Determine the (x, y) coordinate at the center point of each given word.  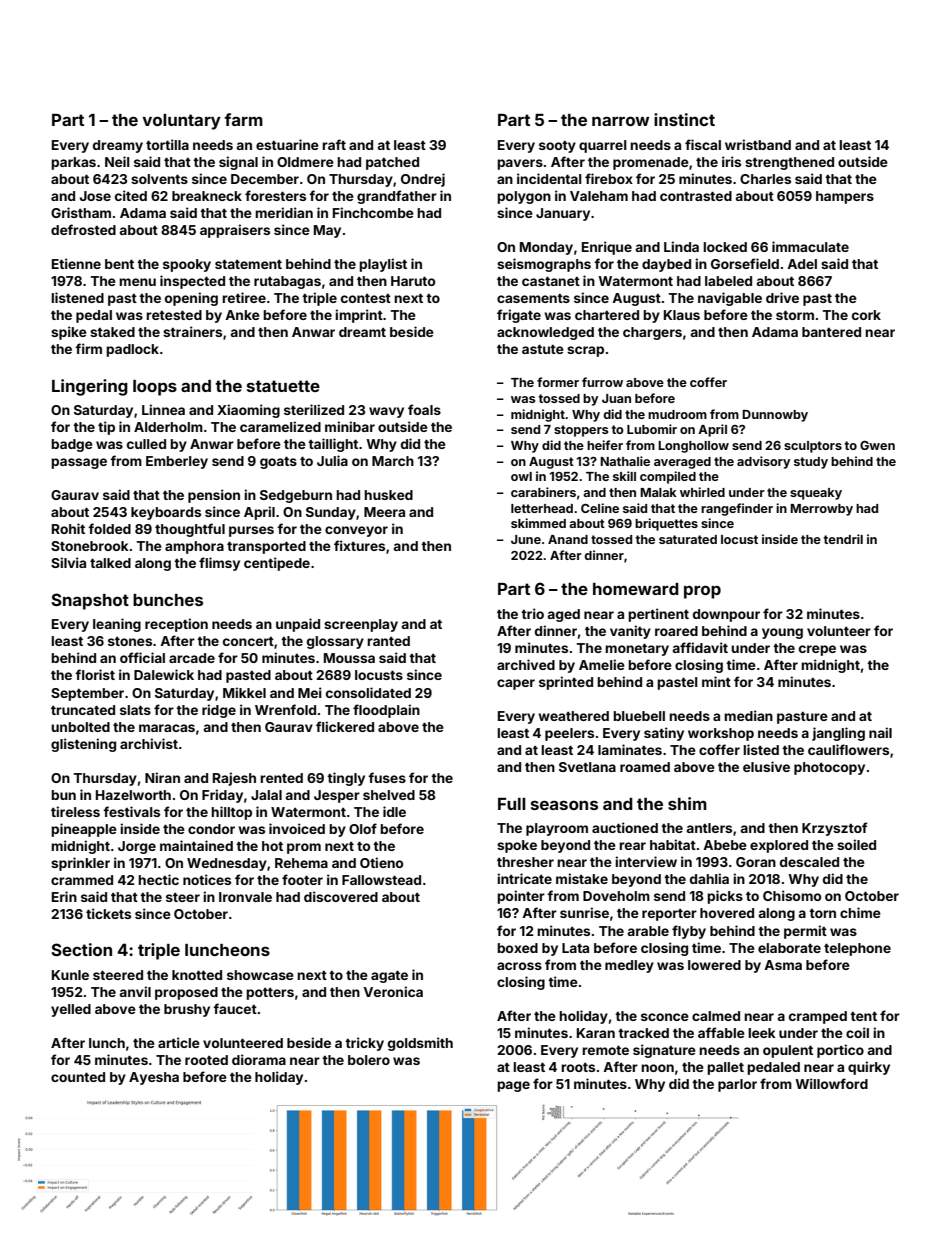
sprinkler (80, 864)
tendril (843, 539)
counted (78, 1077)
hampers (845, 197)
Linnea (163, 409)
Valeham (599, 196)
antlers (709, 828)
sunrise (584, 912)
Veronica (393, 991)
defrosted (83, 229)
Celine (600, 508)
